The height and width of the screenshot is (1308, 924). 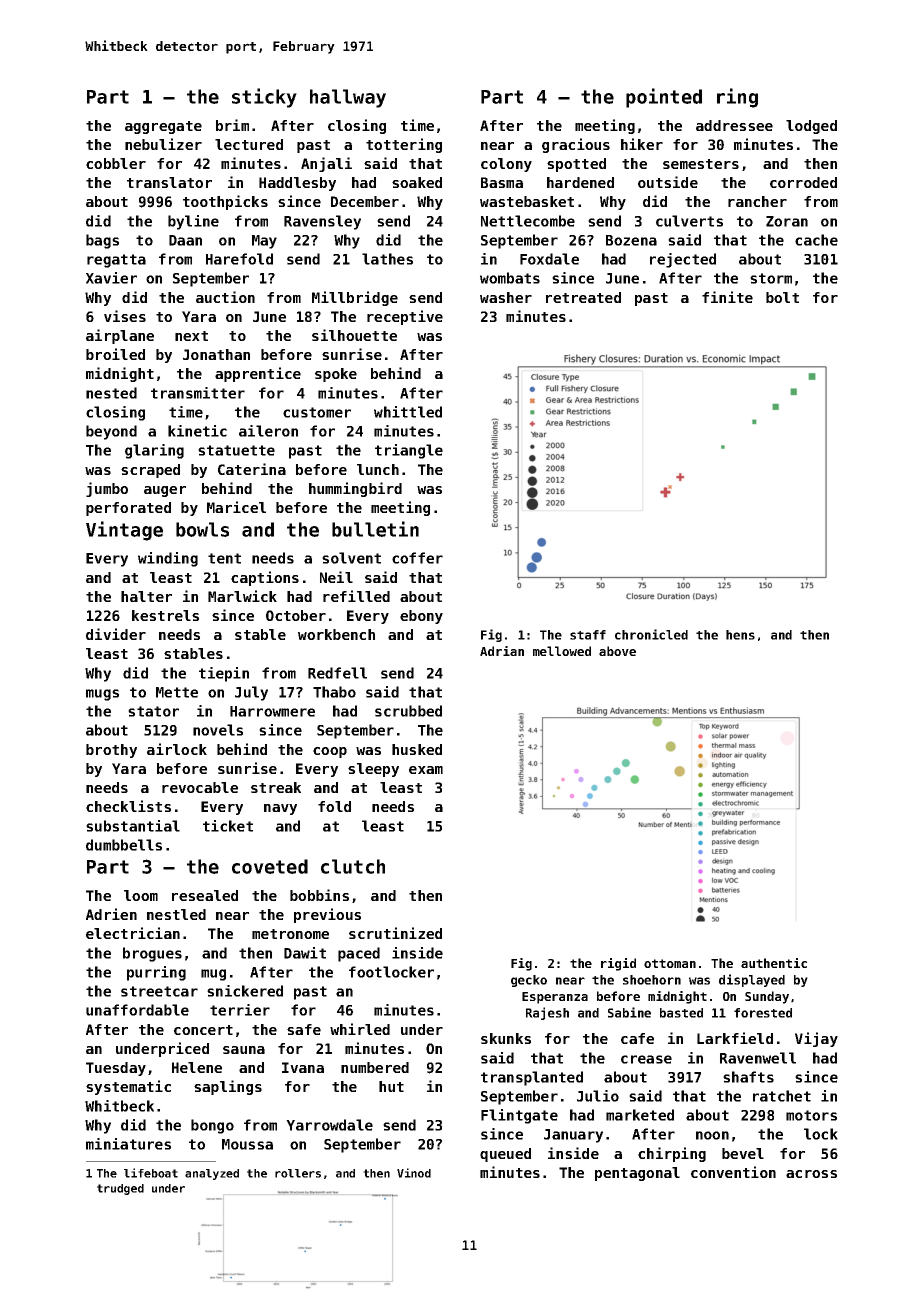 I want to click on Ravenwell, so click(x=758, y=1058).
